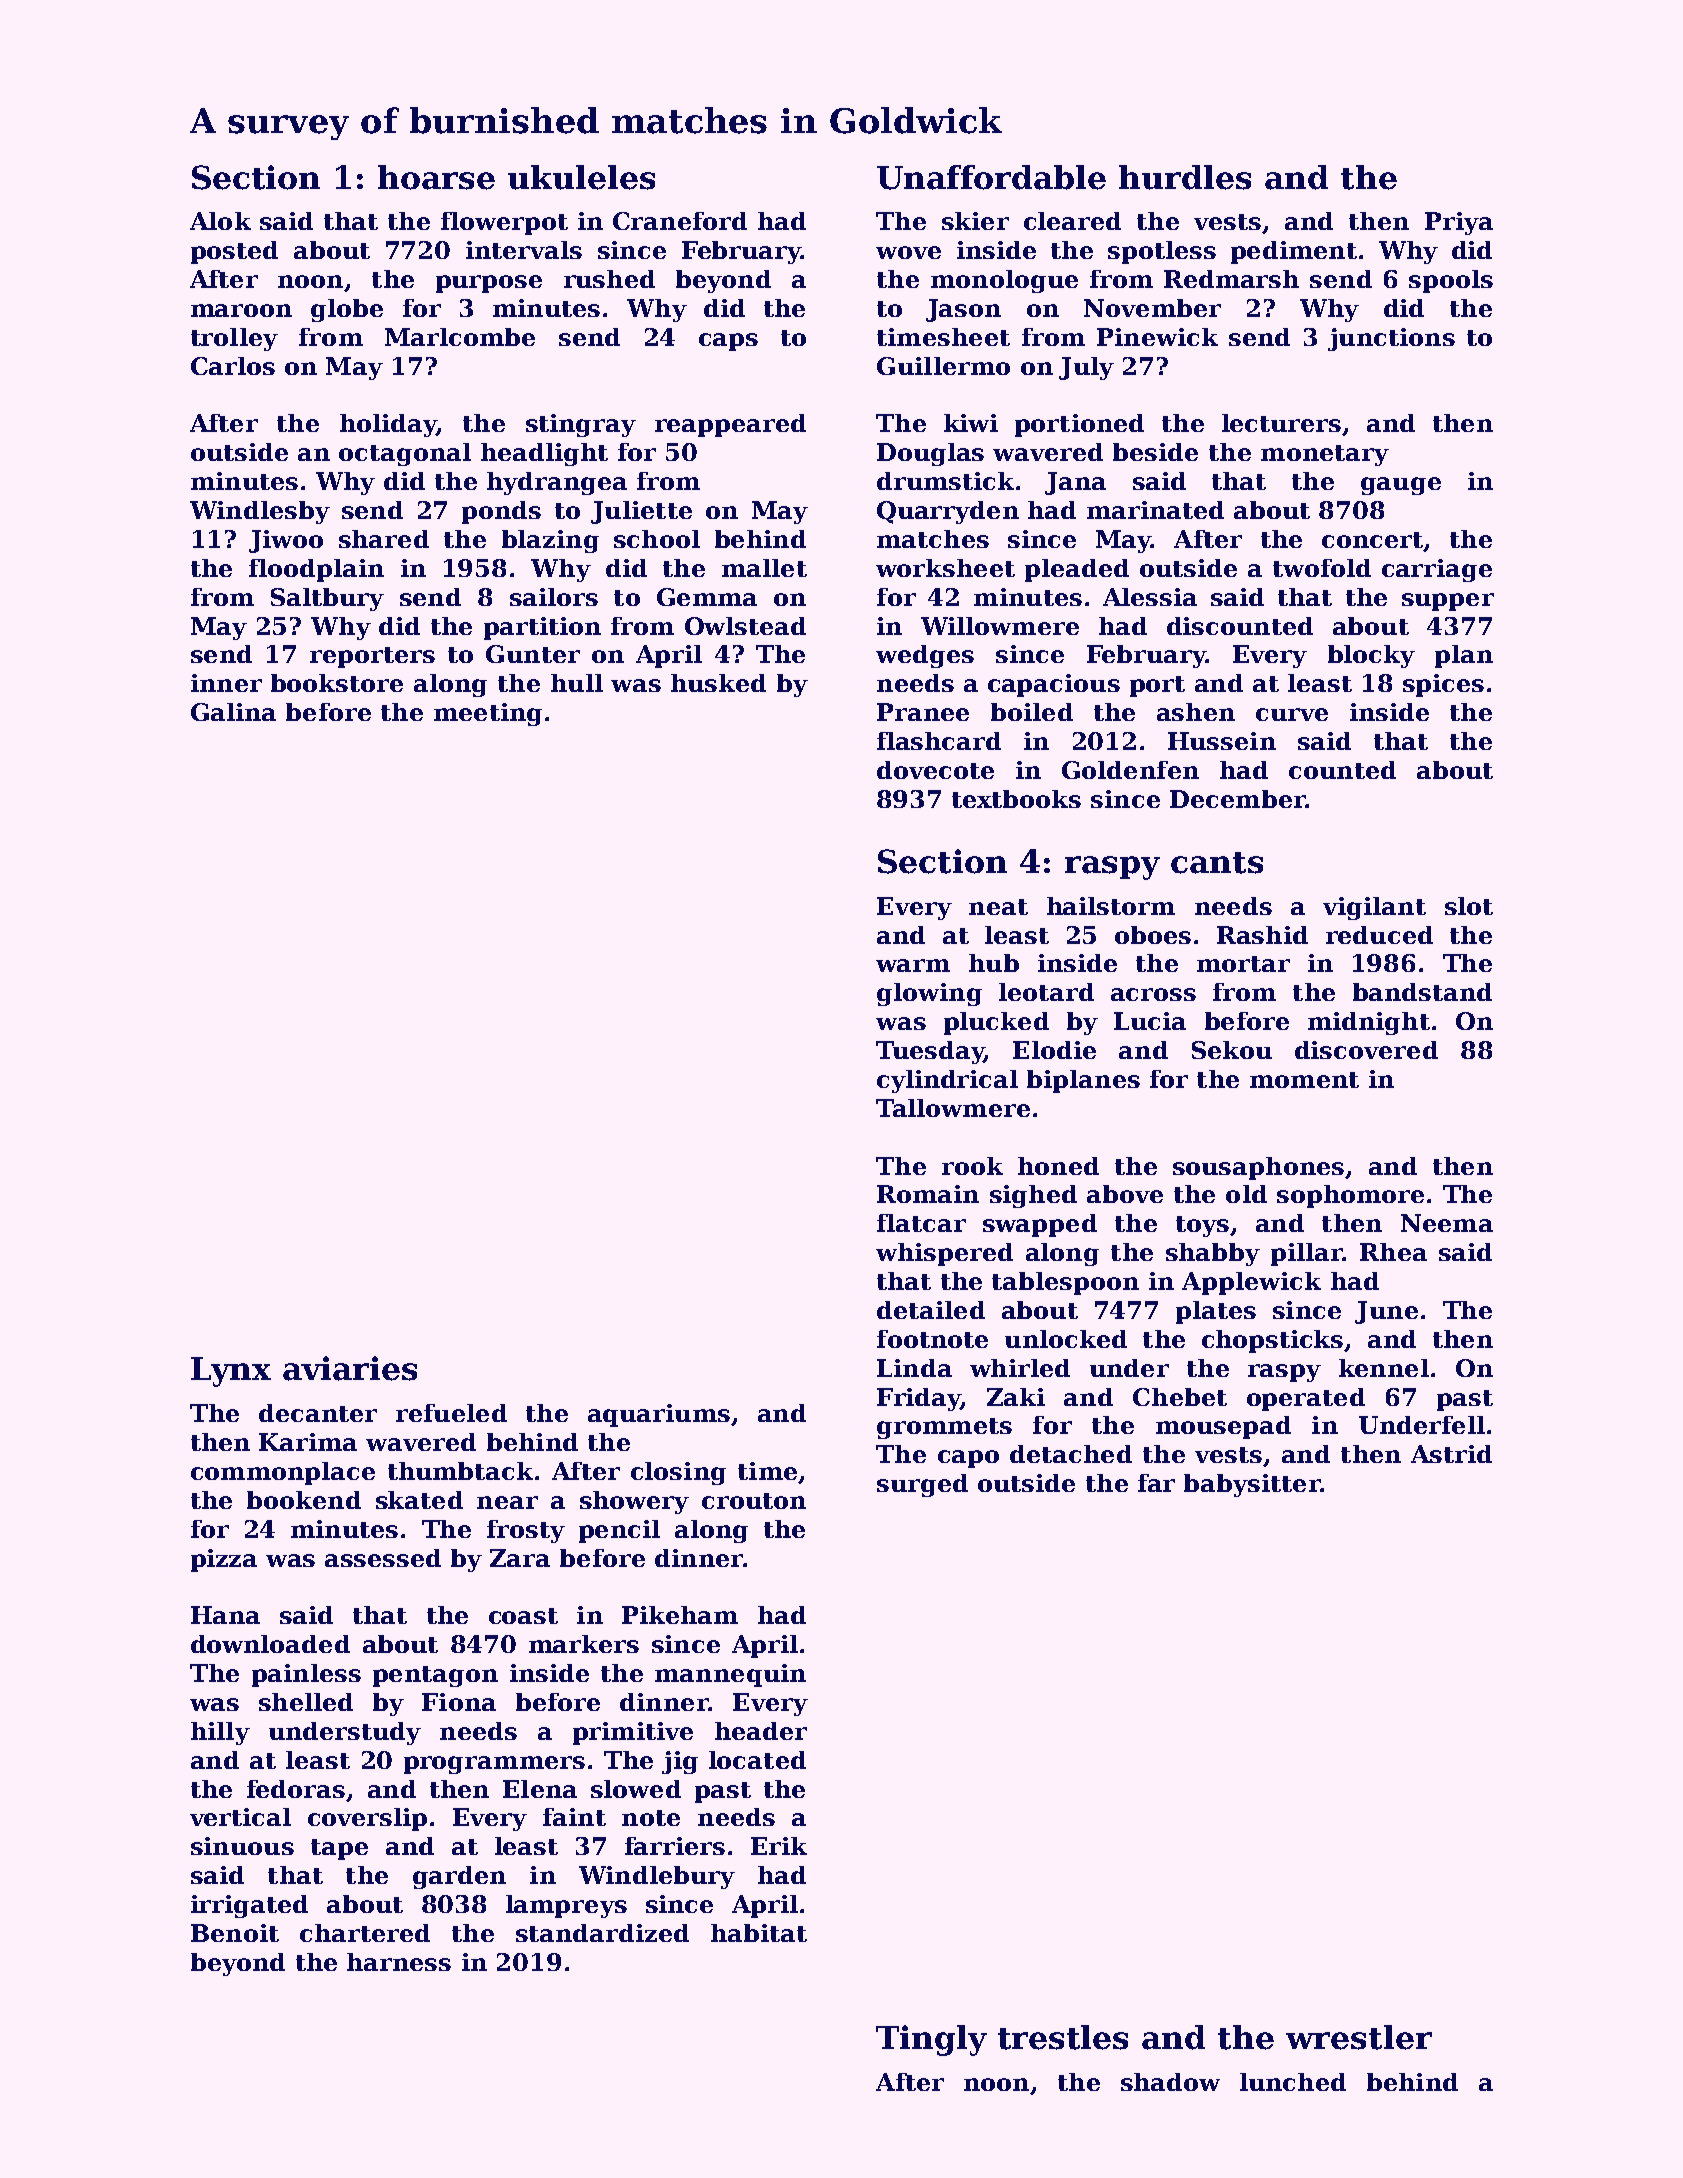 The height and width of the screenshot is (2178, 1683). I want to click on Priya, so click(1459, 223).
